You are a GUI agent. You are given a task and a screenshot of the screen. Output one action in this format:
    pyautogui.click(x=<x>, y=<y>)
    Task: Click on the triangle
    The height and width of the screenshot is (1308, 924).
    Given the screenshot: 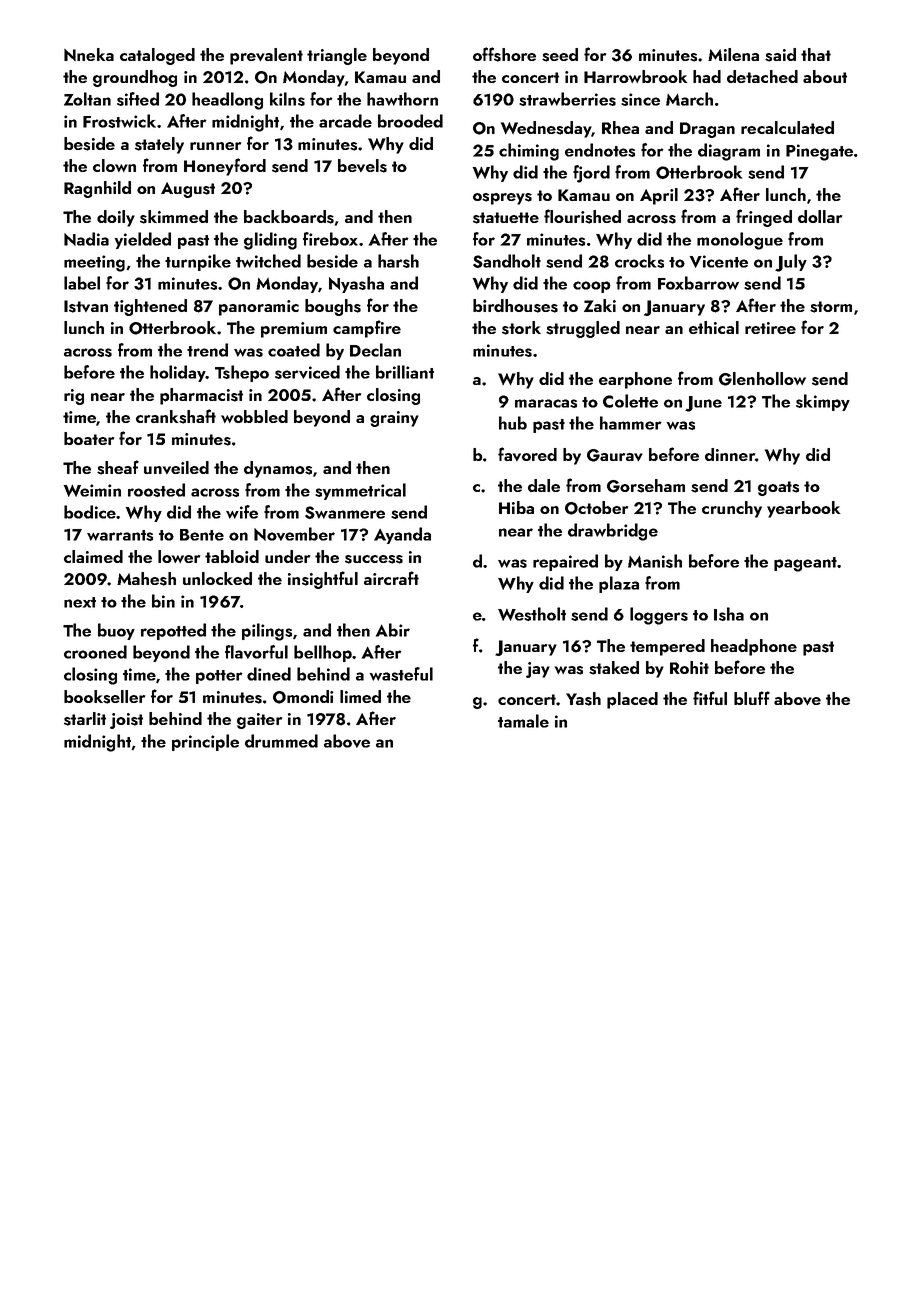 What is the action you would take?
    pyautogui.click(x=337, y=56)
